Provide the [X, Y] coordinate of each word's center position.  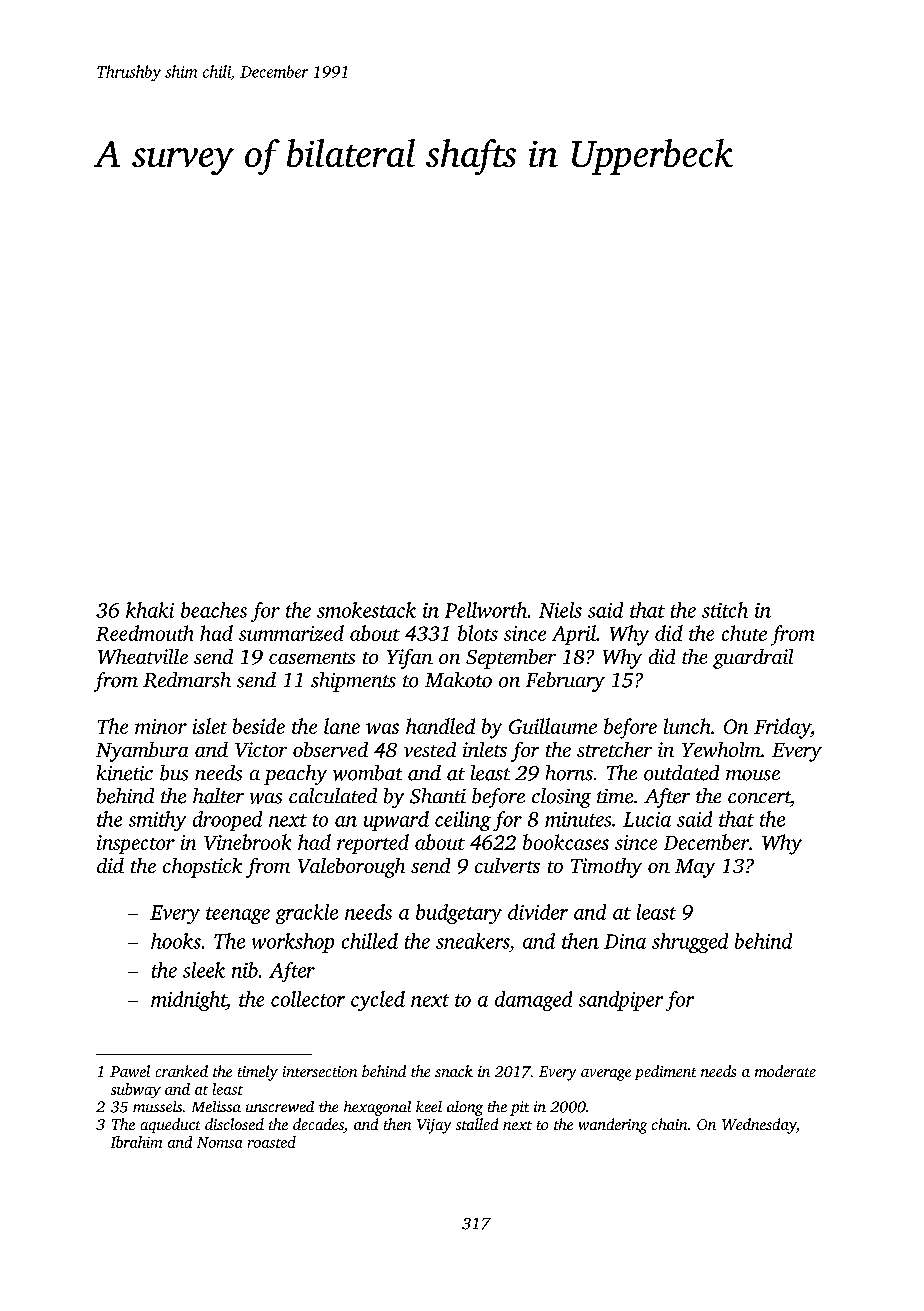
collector [308, 999]
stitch [725, 610]
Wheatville [143, 656]
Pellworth [486, 610]
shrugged [690, 943]
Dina [625, 941]
